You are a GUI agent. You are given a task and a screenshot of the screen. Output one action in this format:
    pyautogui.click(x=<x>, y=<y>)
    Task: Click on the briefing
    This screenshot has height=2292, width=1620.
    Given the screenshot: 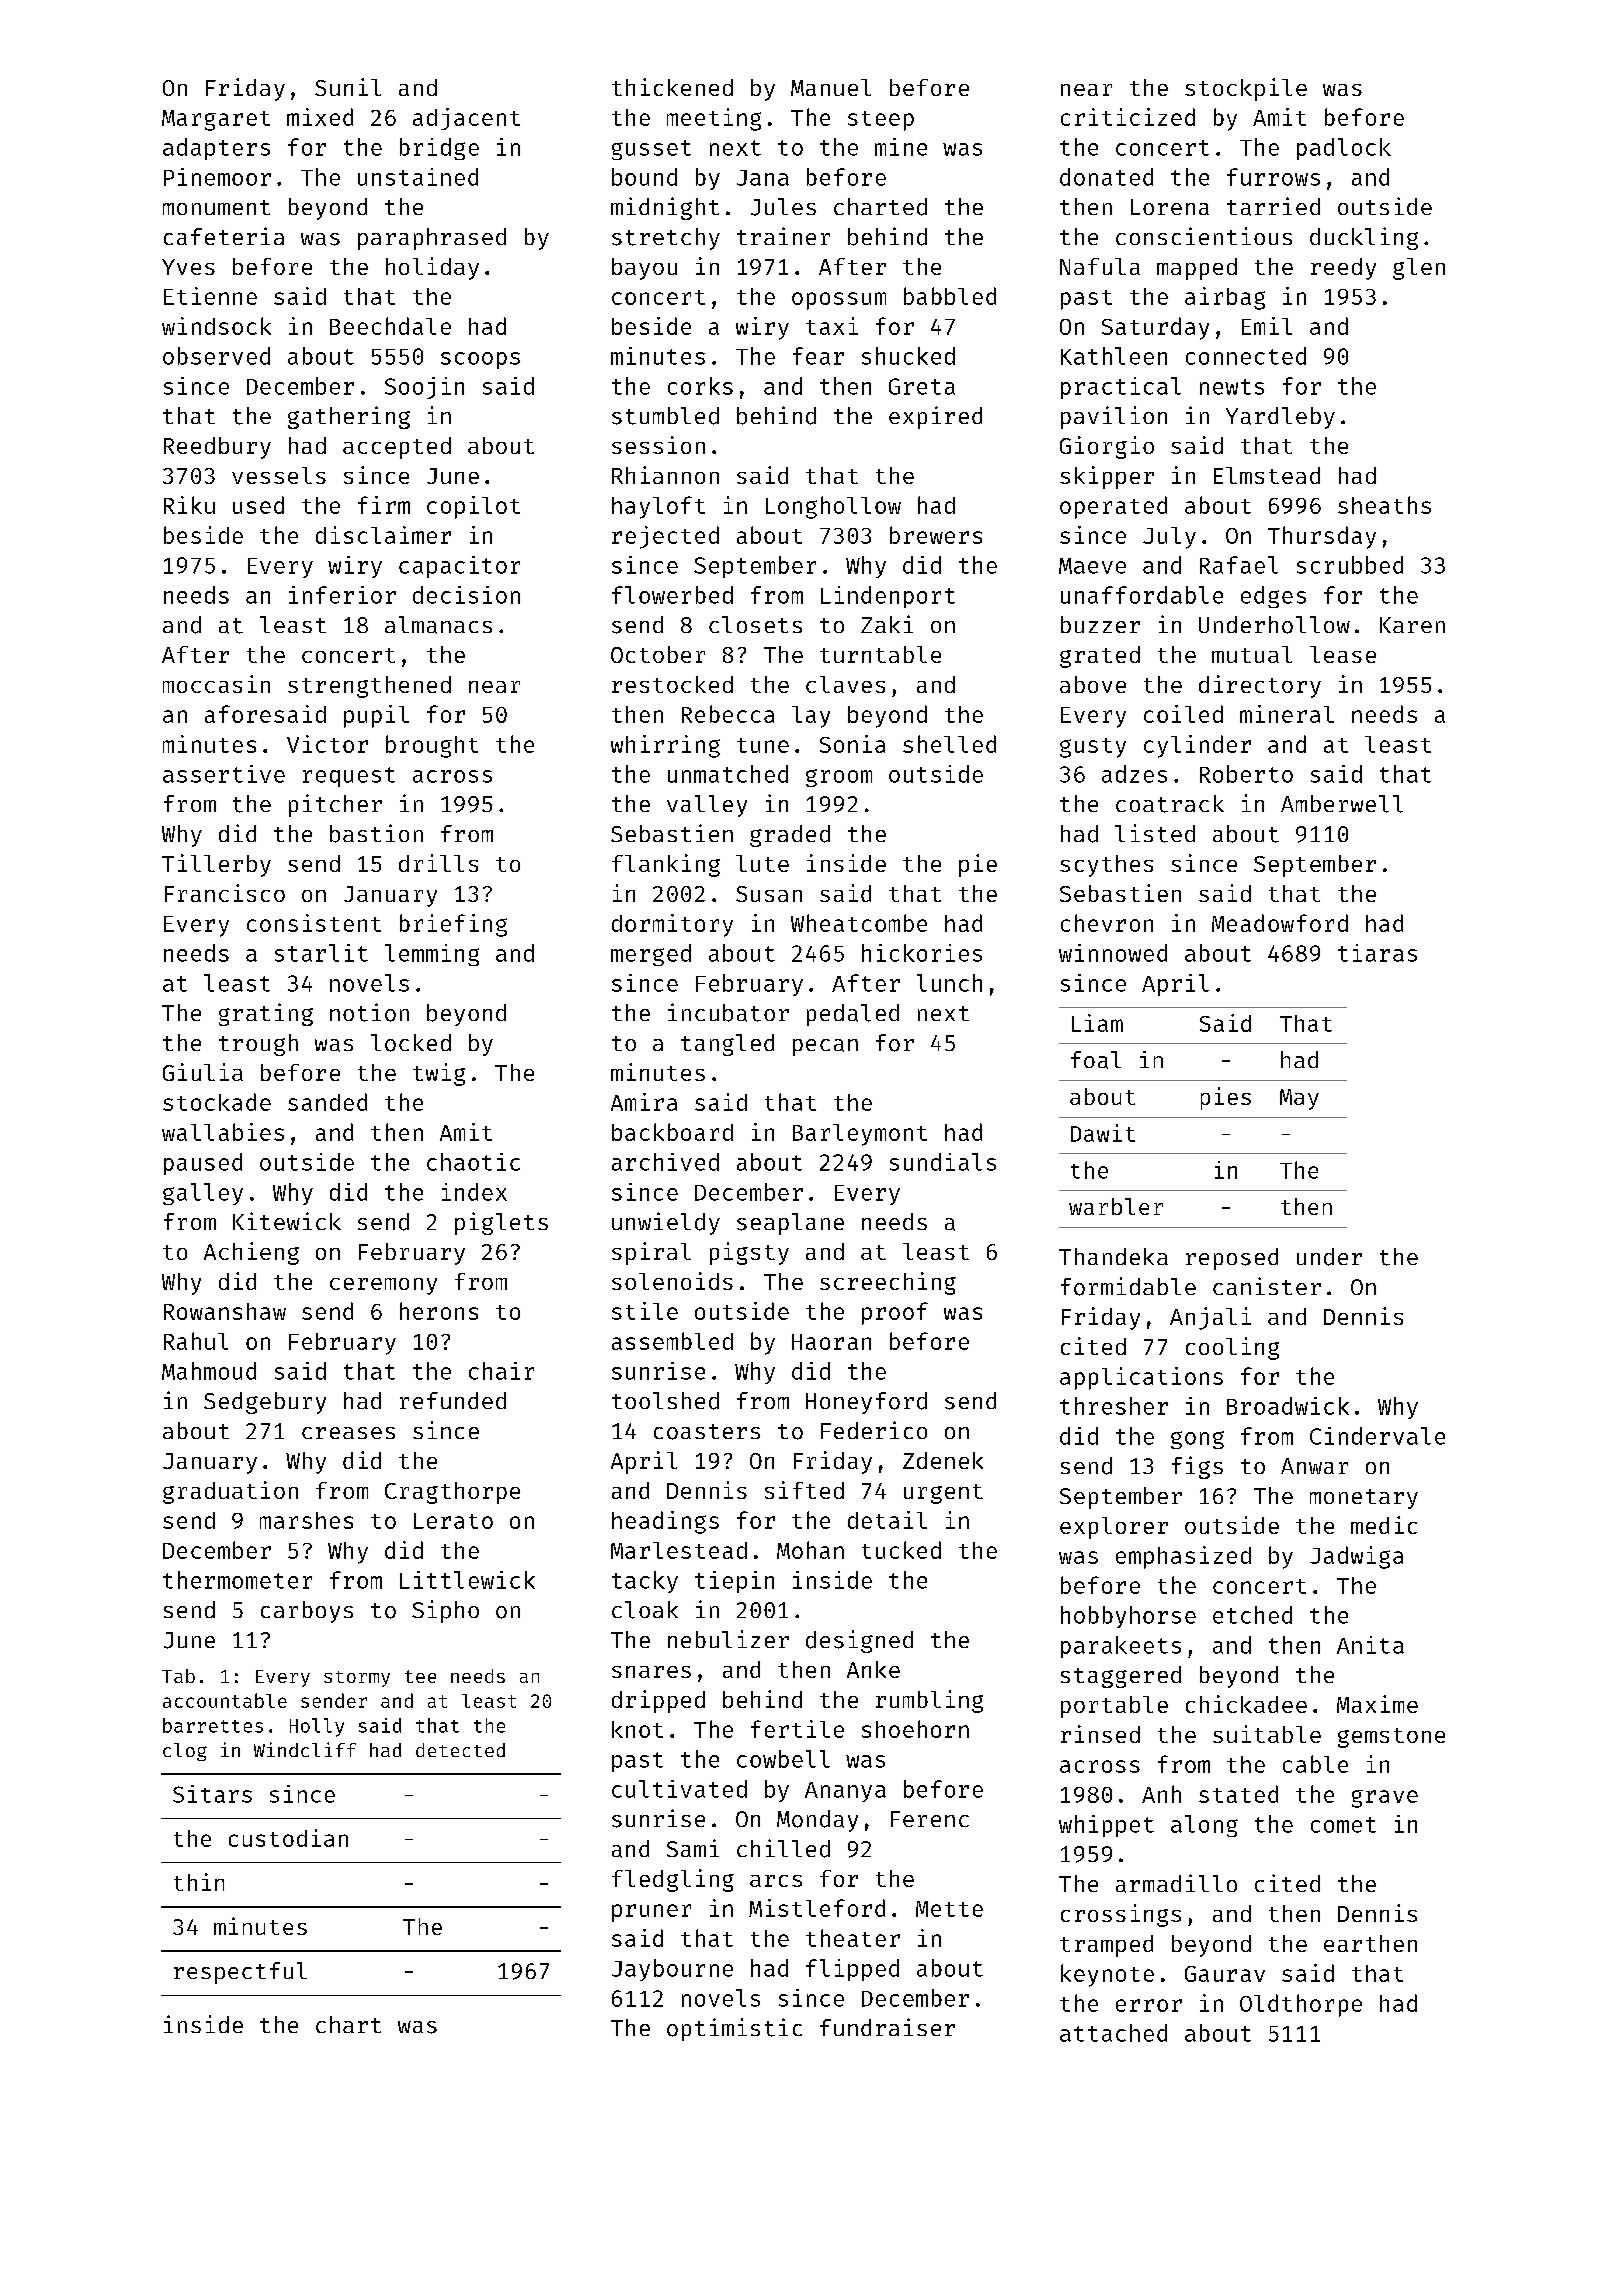 What is the action you would take?
    pyautogui.click(x=453, y=925)
